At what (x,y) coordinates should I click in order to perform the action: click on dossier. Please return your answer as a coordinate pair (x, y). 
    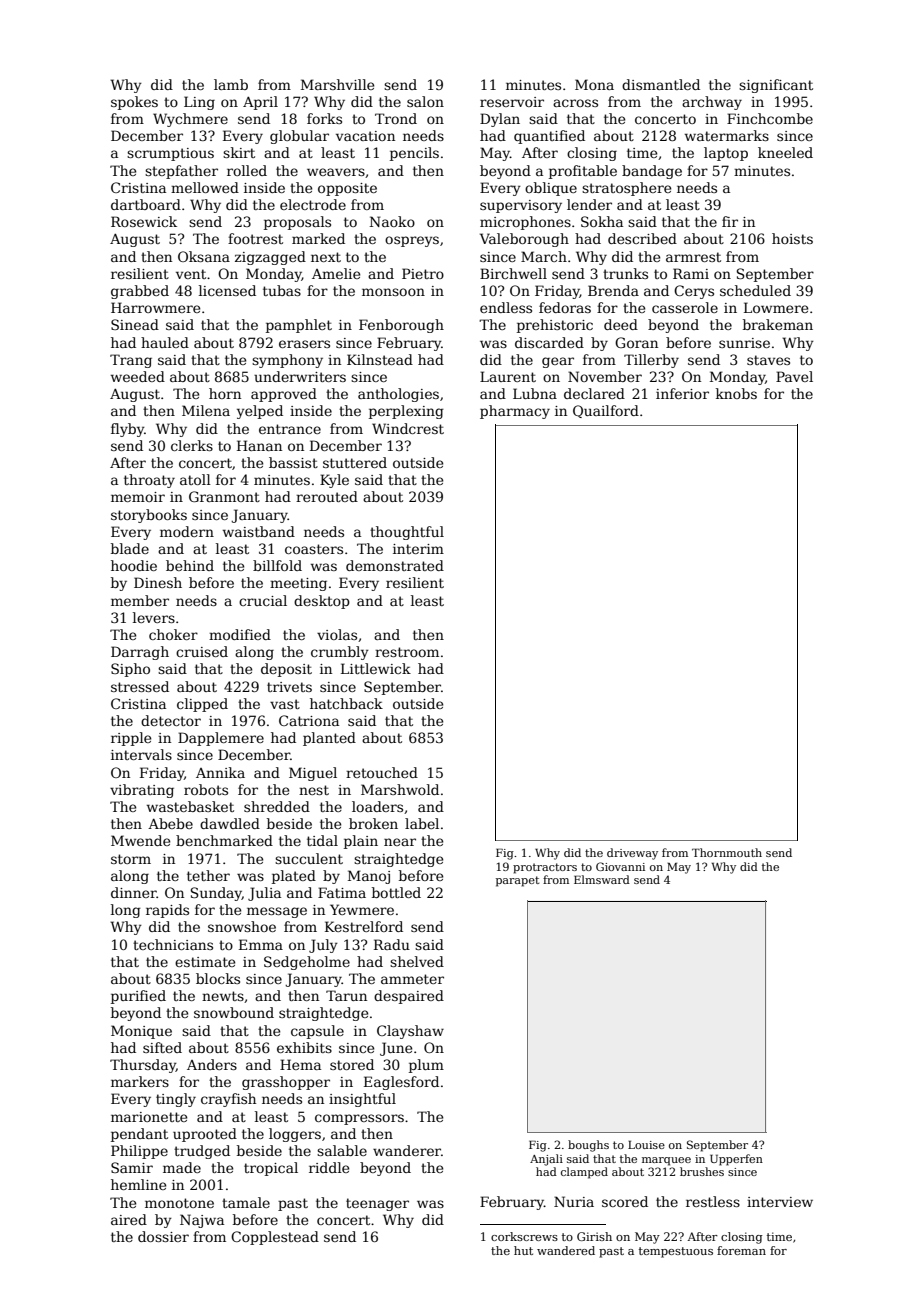
    Looking at the image, I should click on (163, 1236).
